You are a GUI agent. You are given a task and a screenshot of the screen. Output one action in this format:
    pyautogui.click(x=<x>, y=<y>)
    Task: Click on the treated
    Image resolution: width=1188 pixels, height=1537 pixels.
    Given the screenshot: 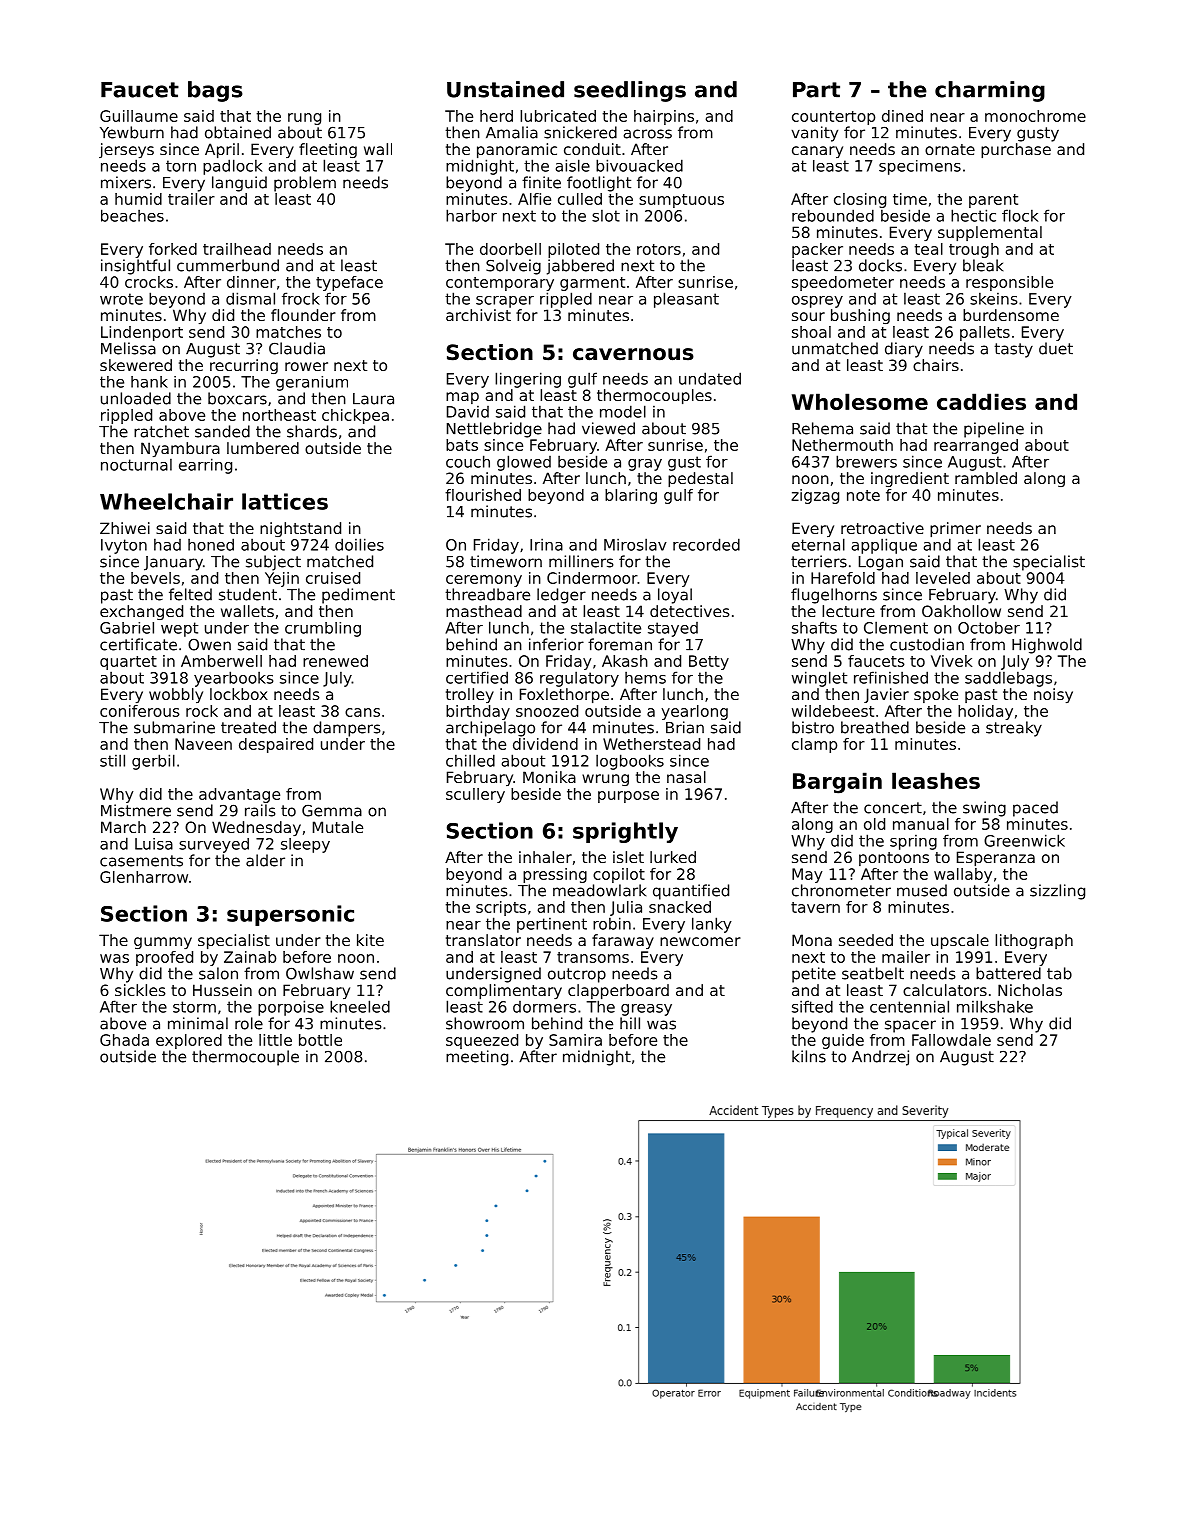 What is the action you would take?
    pyautogui.click(x=248, y=727)
